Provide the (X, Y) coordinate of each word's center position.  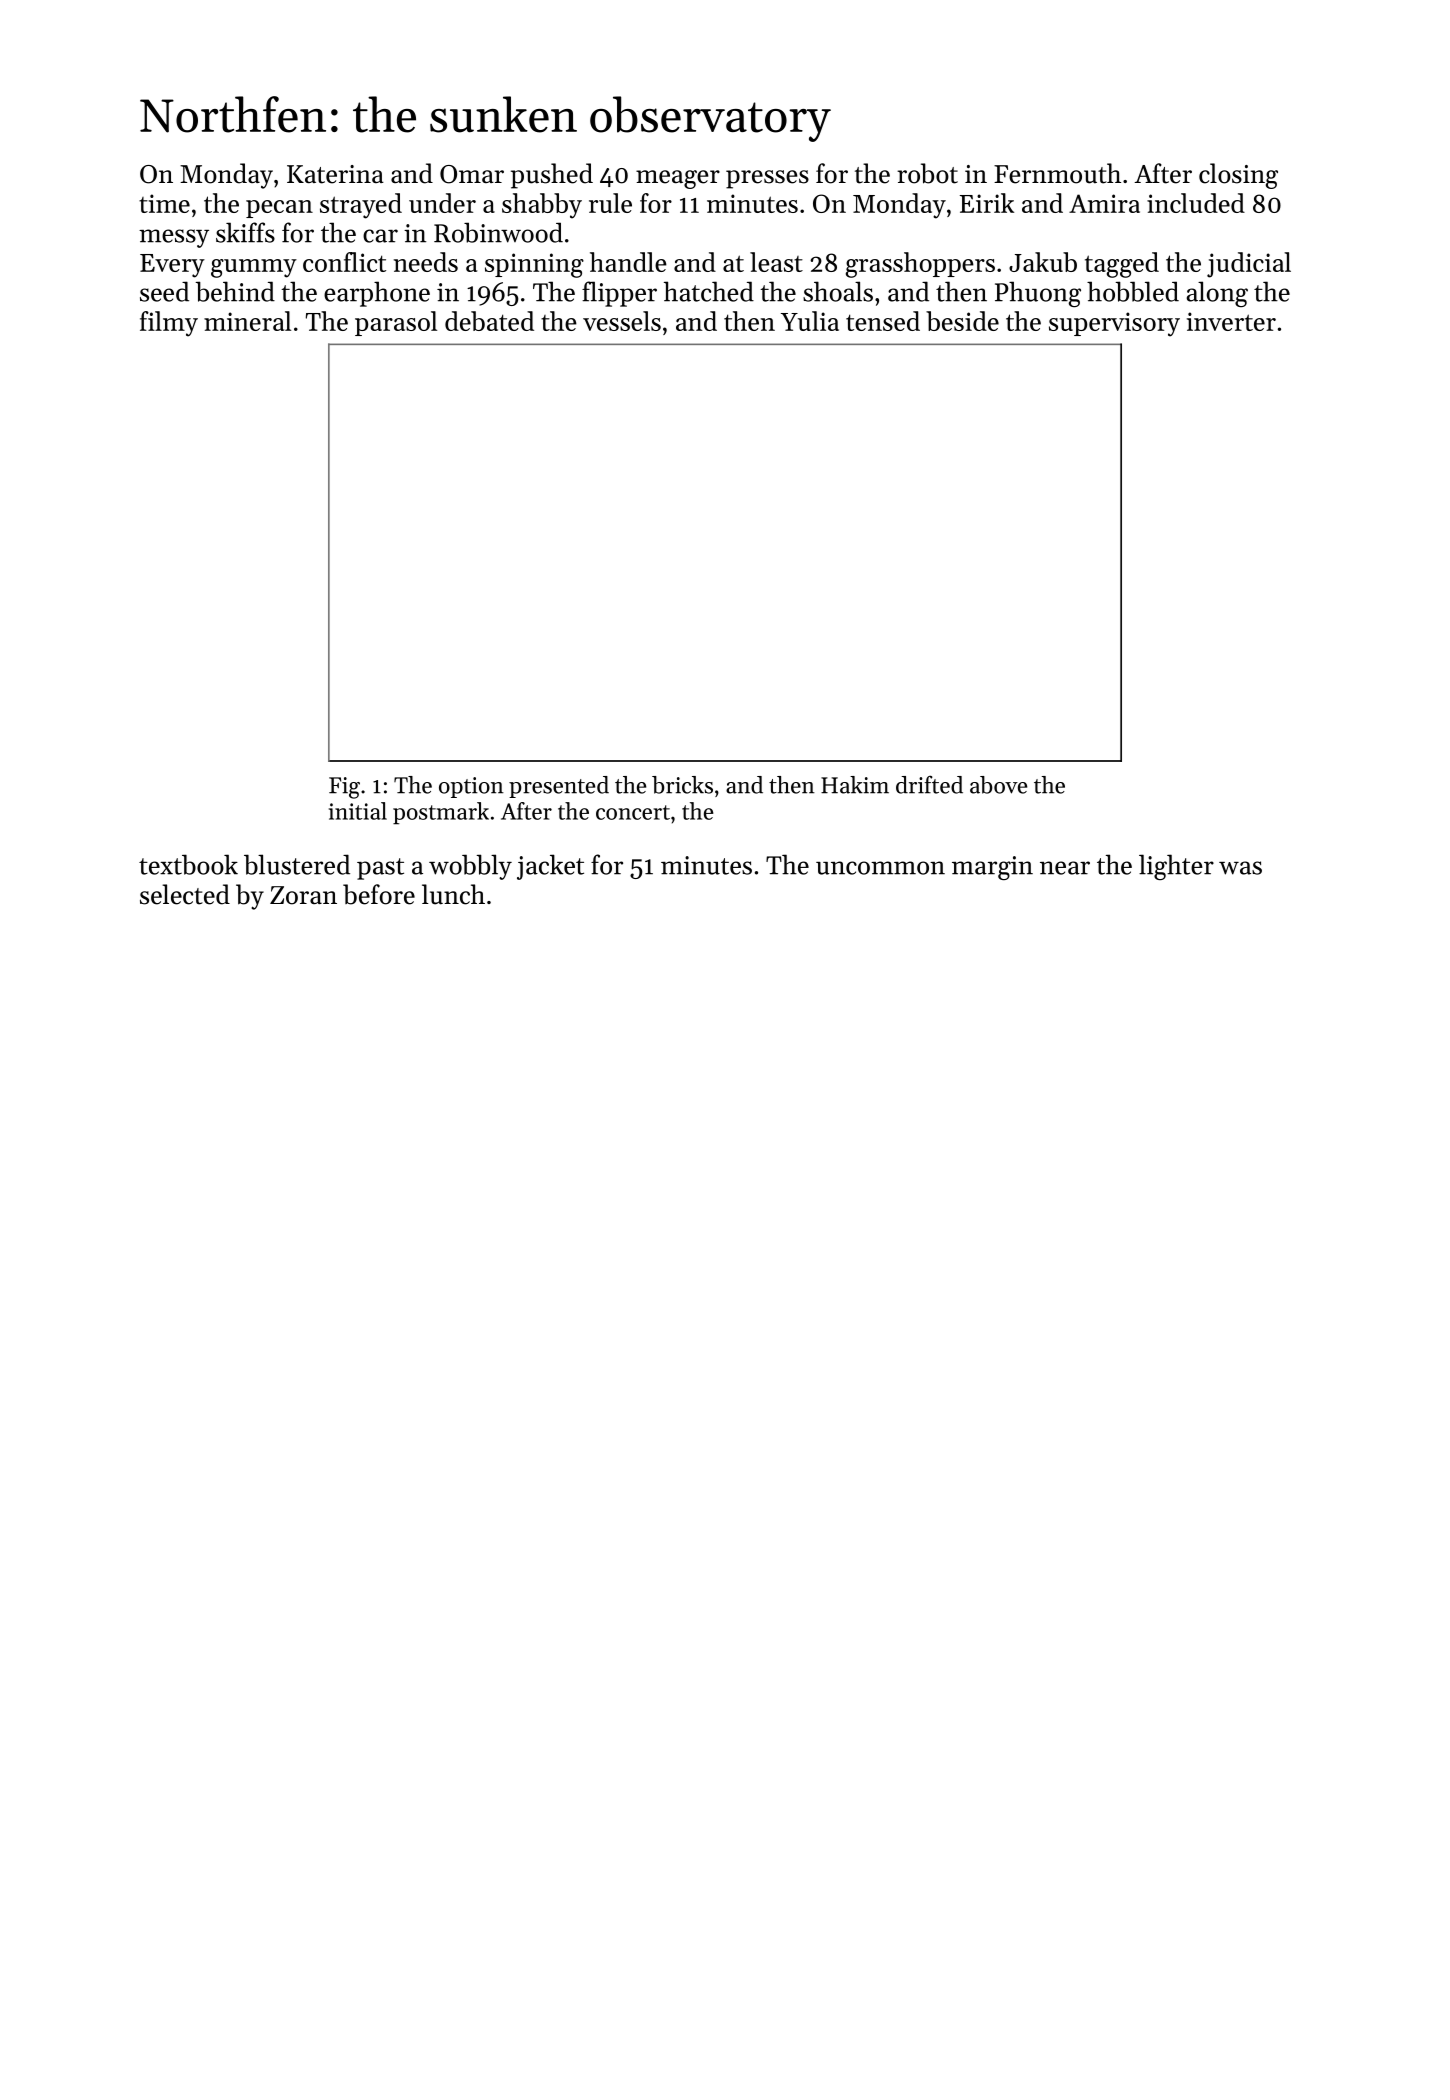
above (998, 785)
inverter (1231, 321)
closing (1238, 176)
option (471, 787)
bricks (682, 785)
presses (767, 179)
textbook (188, 864)
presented (559, 787)
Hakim (855, 785)
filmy (169, 324)
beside (962, 321)
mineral (247, 321)
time (164, 203)
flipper (619, 294)
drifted (929, 784)
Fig (344, 788)
